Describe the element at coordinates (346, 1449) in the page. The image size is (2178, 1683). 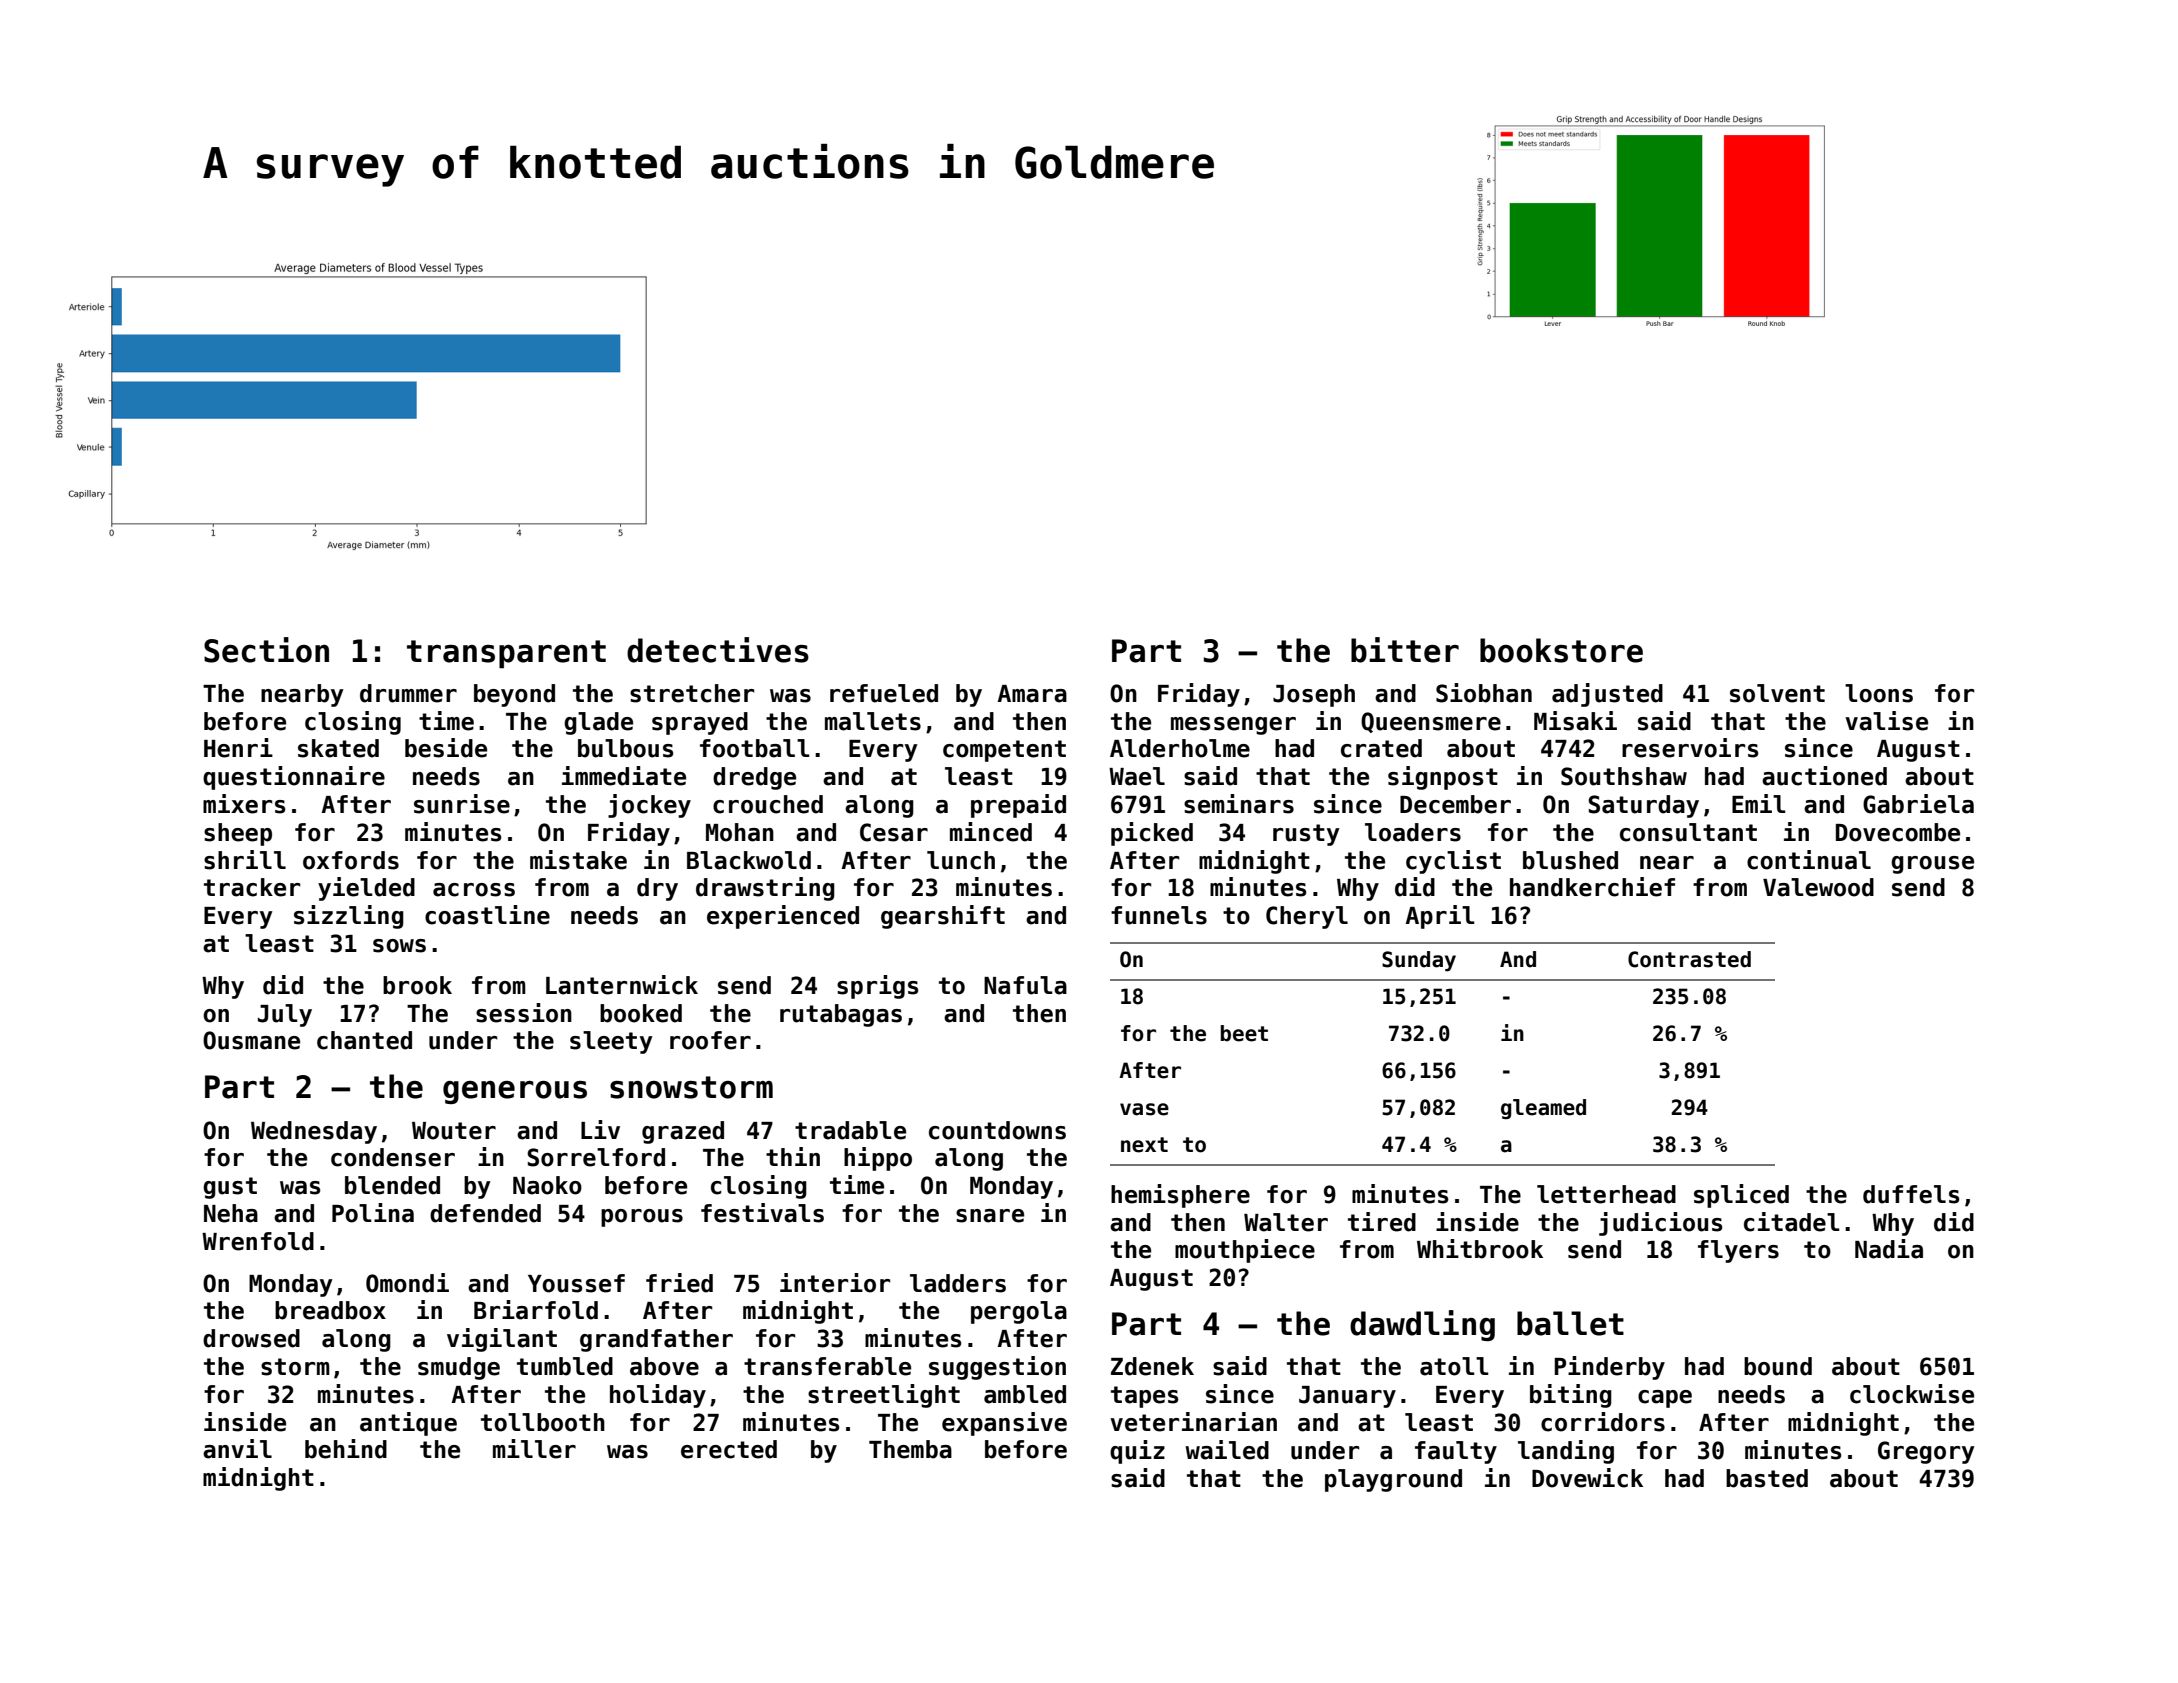
I see `behind` at that location.
